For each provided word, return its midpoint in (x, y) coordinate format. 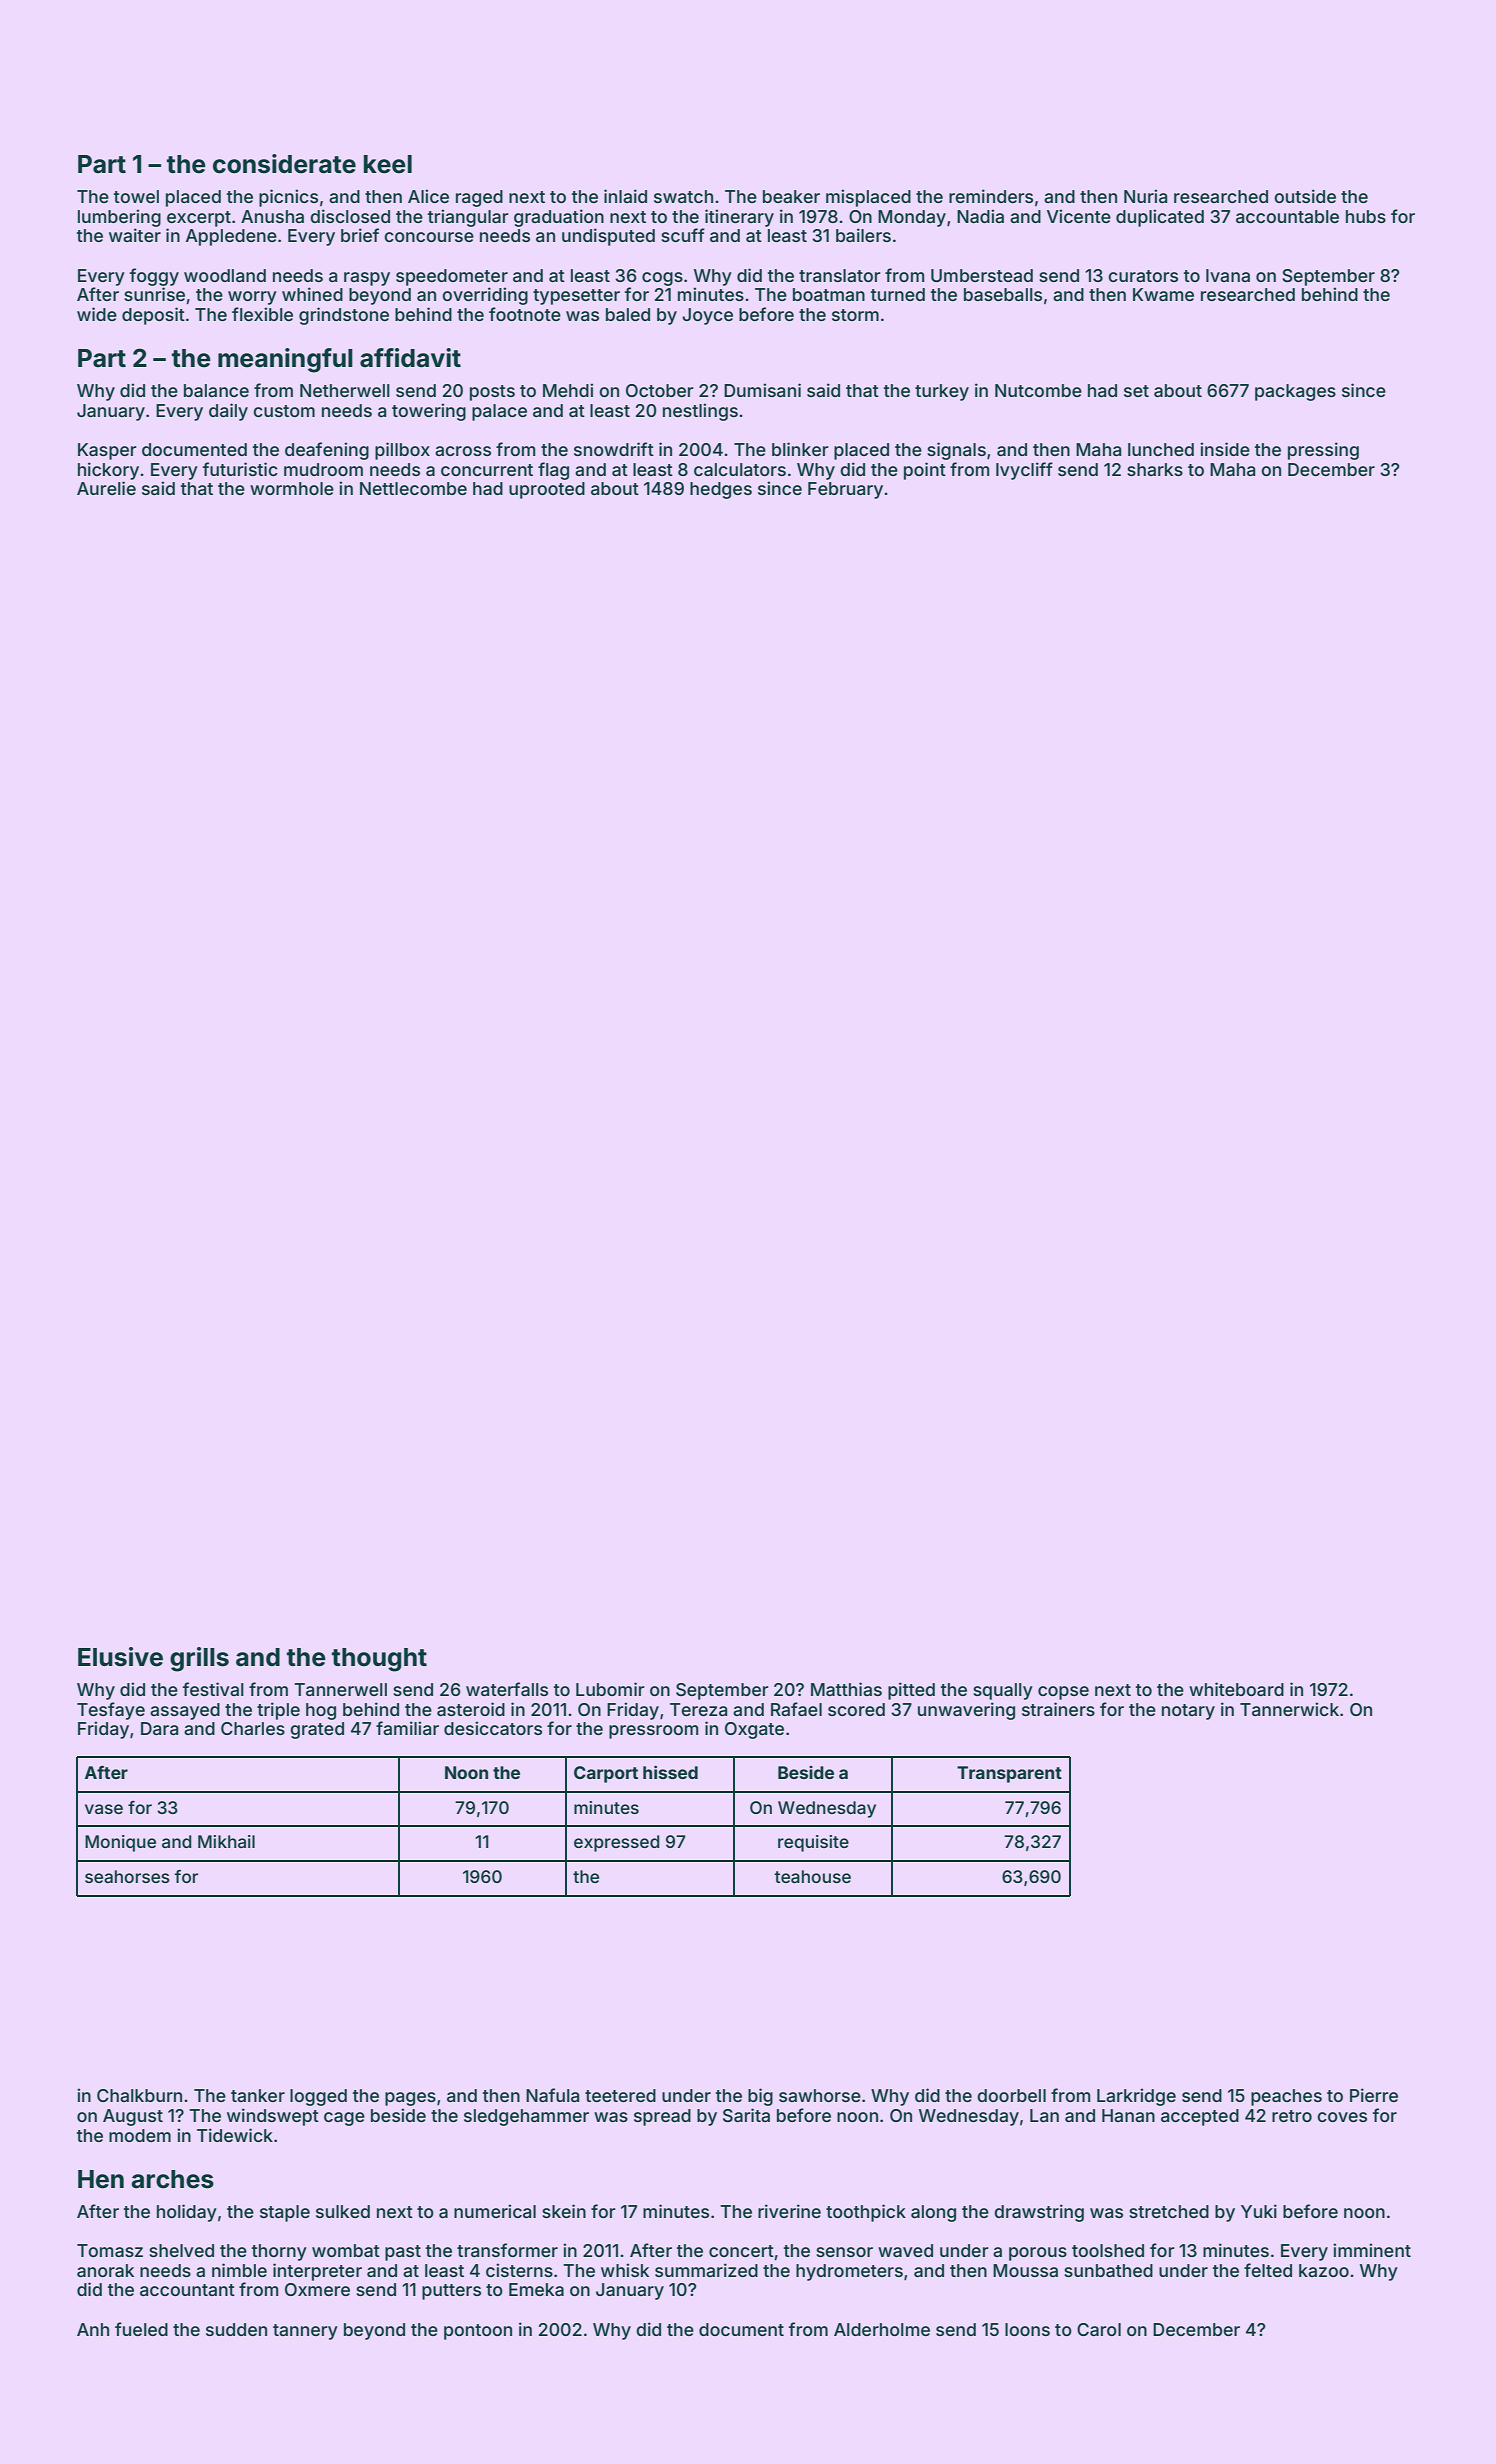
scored (856, 1709)
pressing (1323, 451)
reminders (991, 196)
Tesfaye (111, 1711)
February (845, 490)
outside (1305, 196)
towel (136, 196)
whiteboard (1236, 1689)
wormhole (292, 488)
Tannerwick (1289, 1709)
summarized (706, 2270)
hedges (721, 490)
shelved (181, 2250)
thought (379, 1660)
